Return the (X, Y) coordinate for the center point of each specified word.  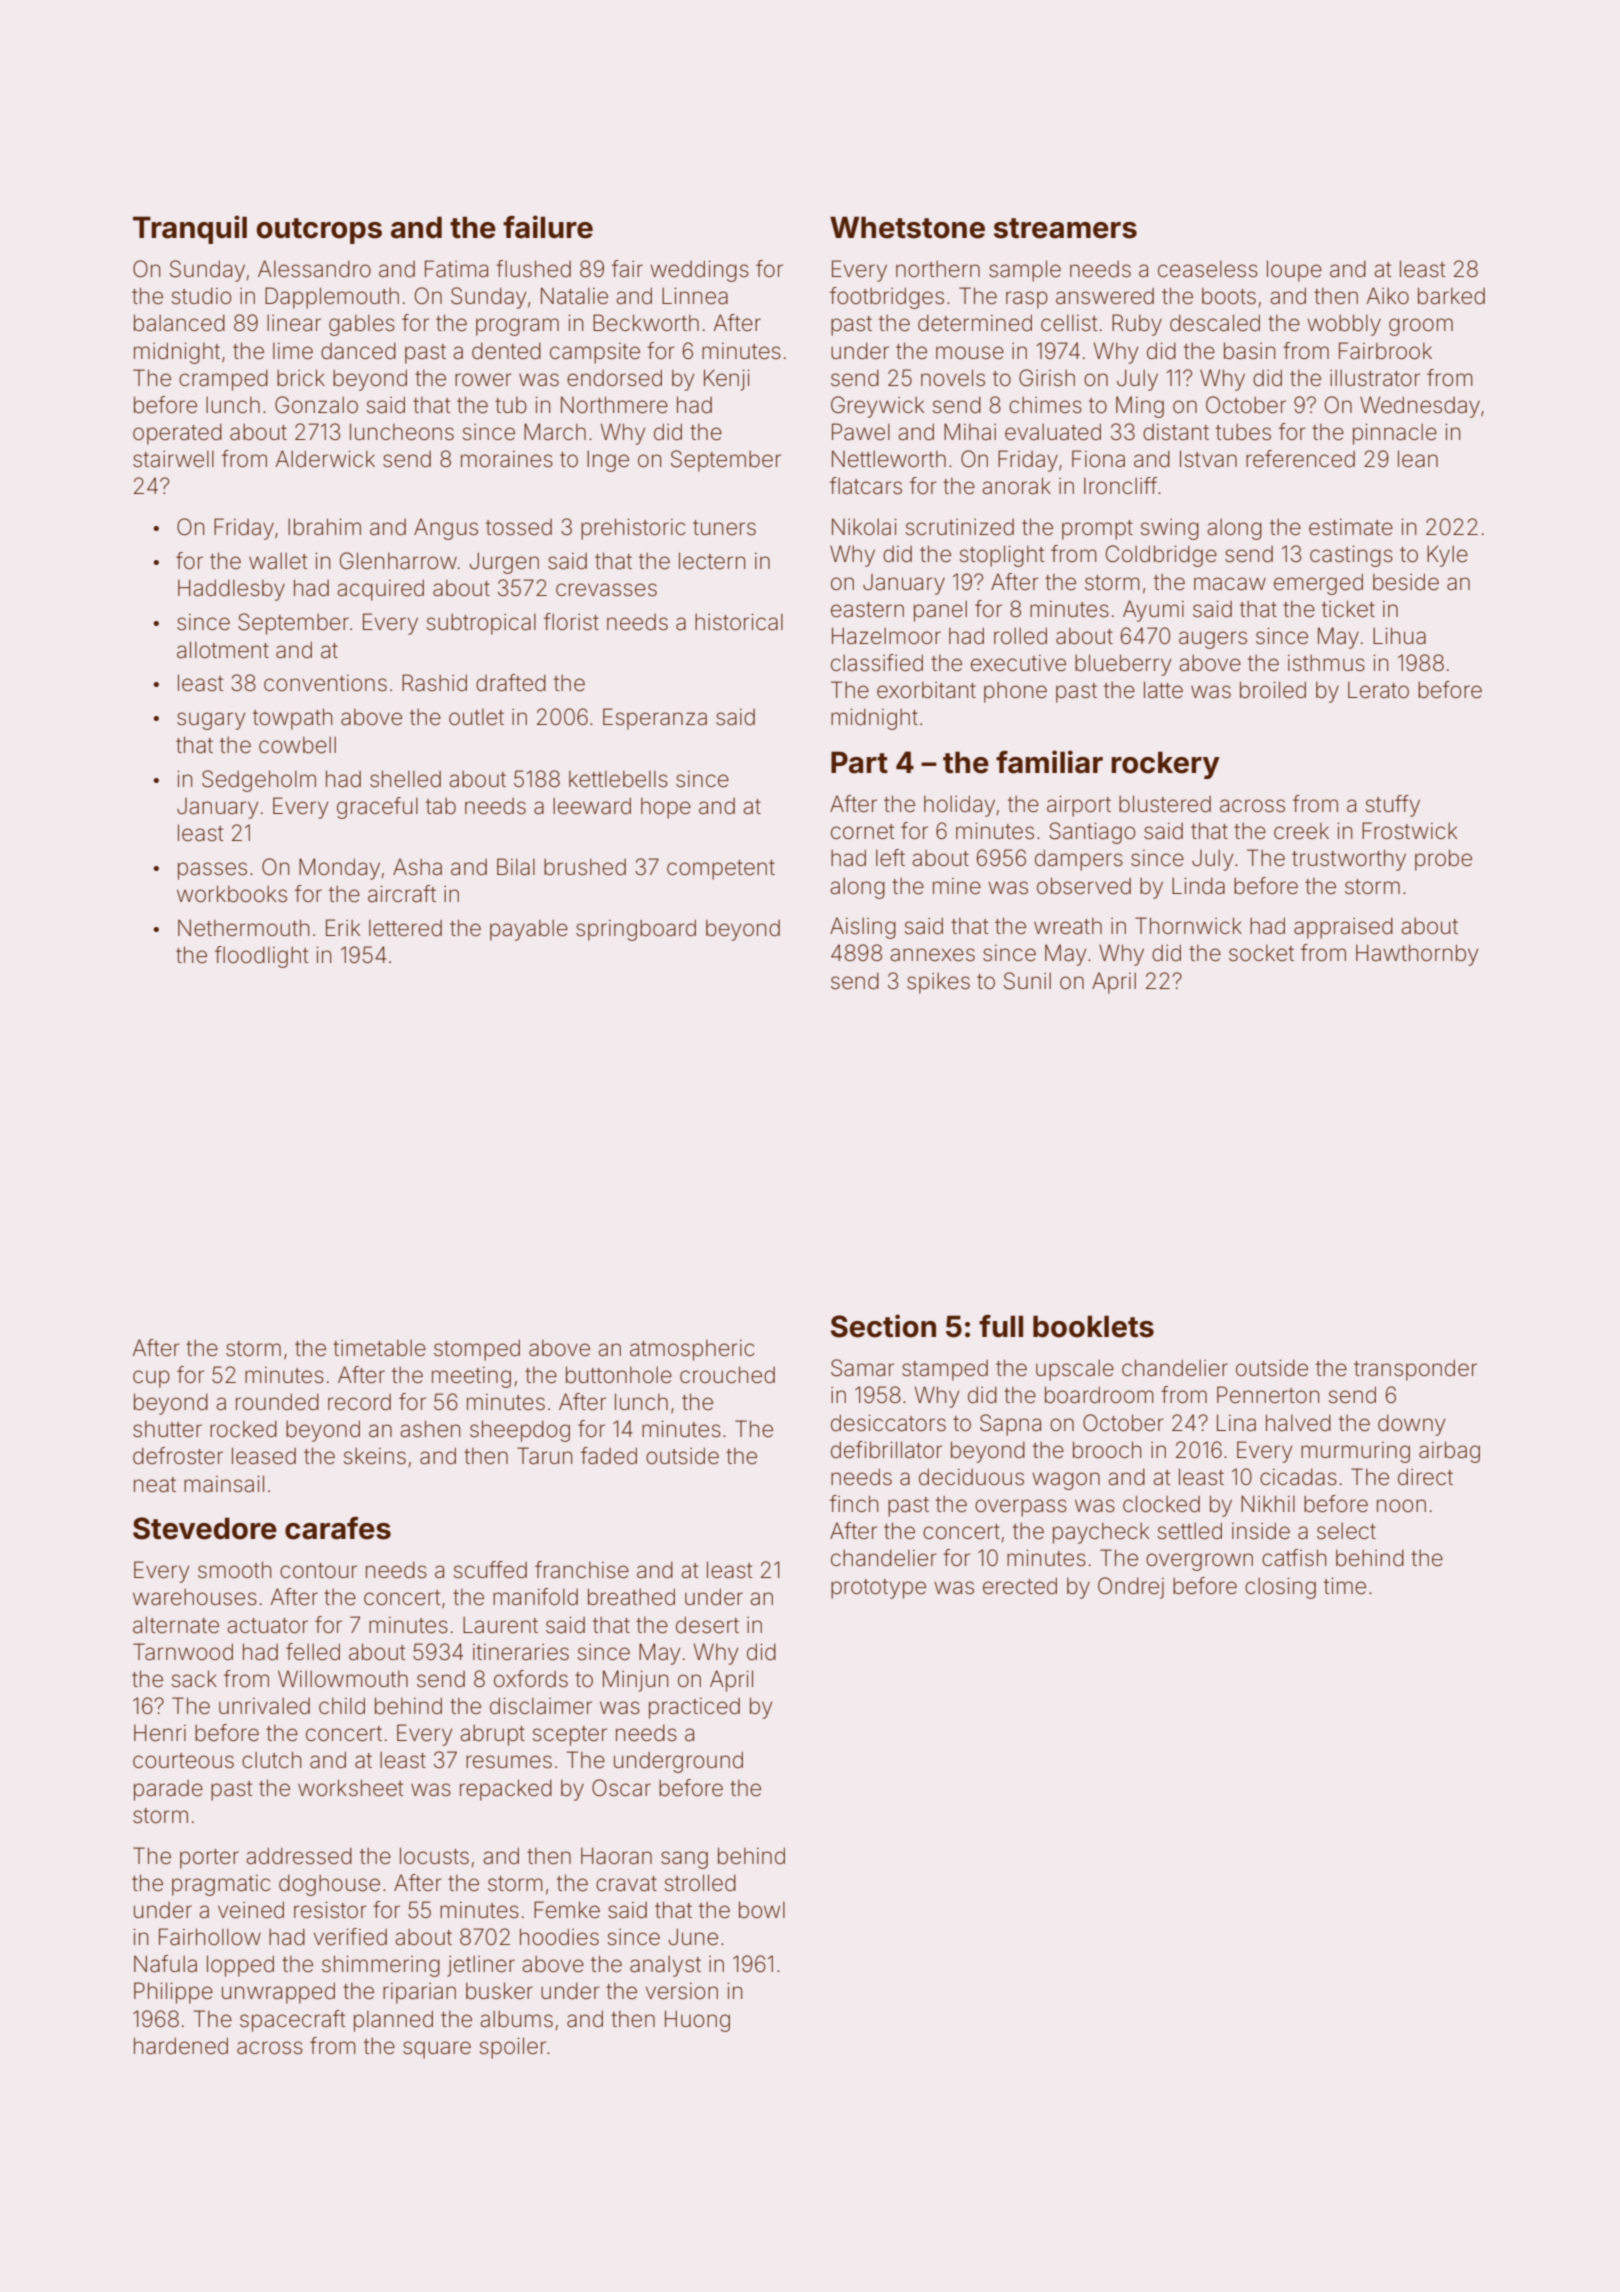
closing (1280, 1588)
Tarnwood (183, 1652)
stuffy (1393, 806)
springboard (636, 930)
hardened (181, 2046)
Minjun (635, 1681)
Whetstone (907, 227)
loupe (1294, 271)
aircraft (402, 894)
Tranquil (190, 229)
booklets (1093, 1326)
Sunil (1027, 981)
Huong (697, 2021)
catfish (1294, 1558)
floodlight (261, 957)
